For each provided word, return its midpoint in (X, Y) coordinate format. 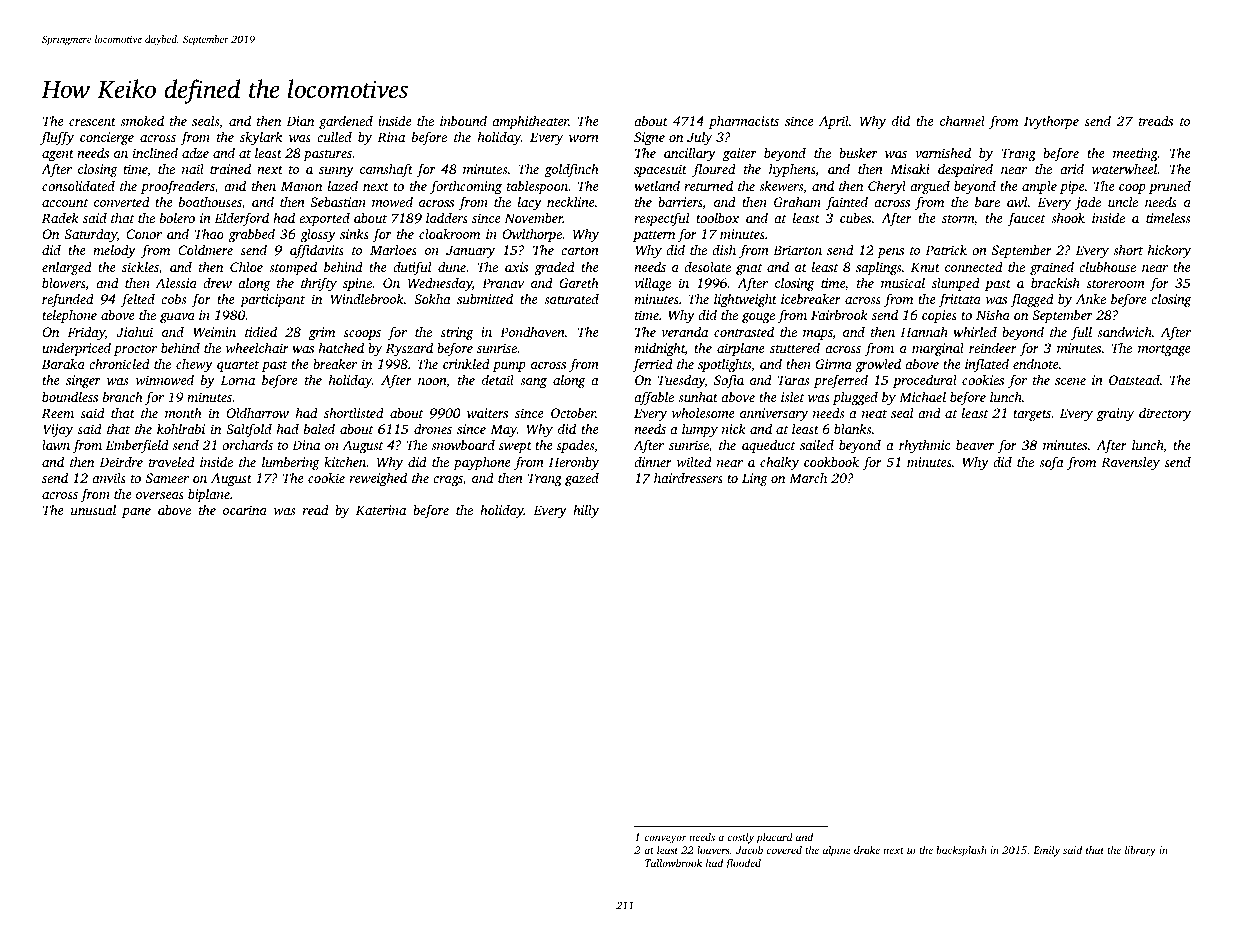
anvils (109, 478)
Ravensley (1130, 463)
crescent (92, 122)
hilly (586, 511)
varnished (943, 152)
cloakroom (449, 234)
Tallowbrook (673, 863)
